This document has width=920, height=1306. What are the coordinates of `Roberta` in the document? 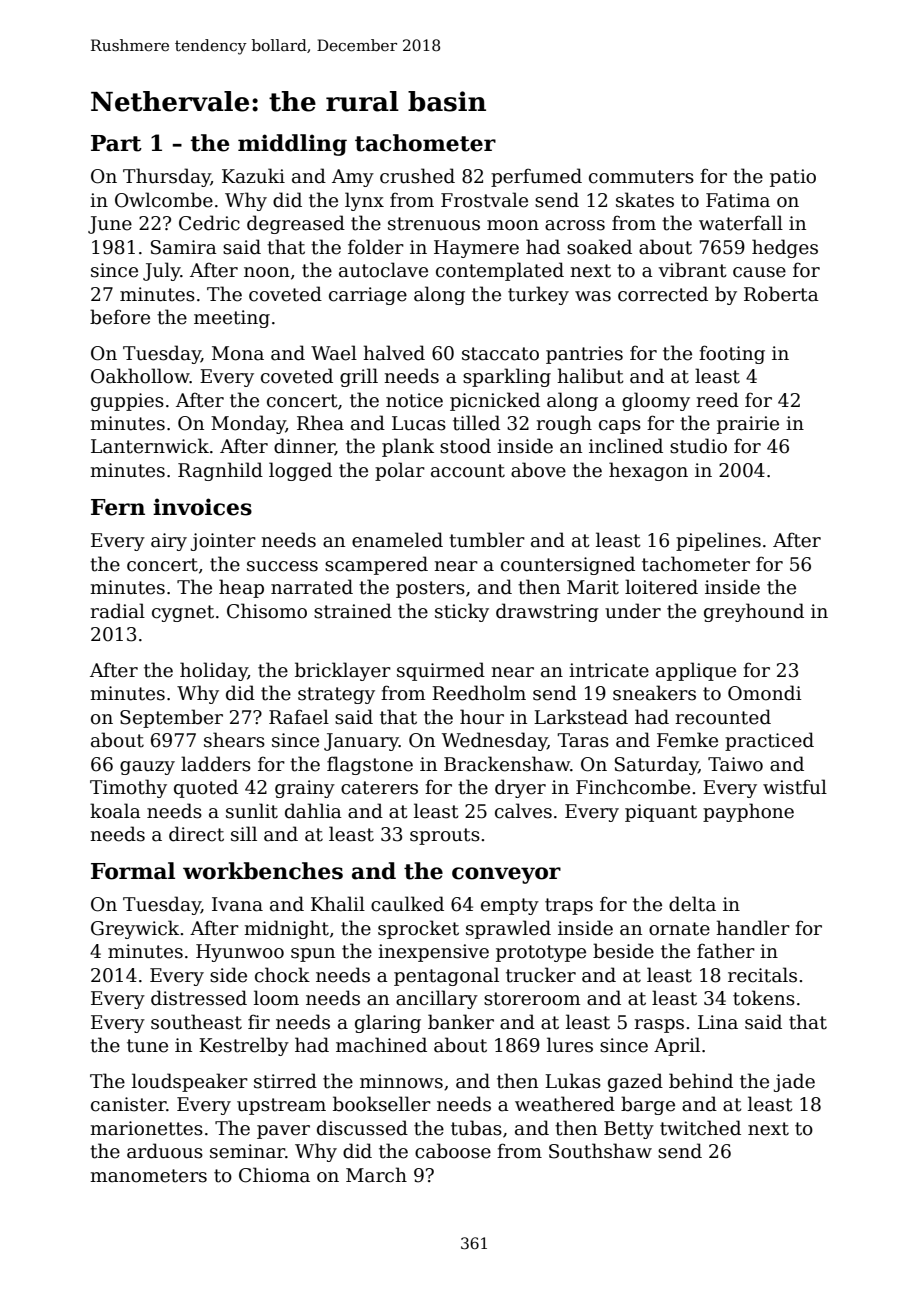 It's located at (781, 294).
